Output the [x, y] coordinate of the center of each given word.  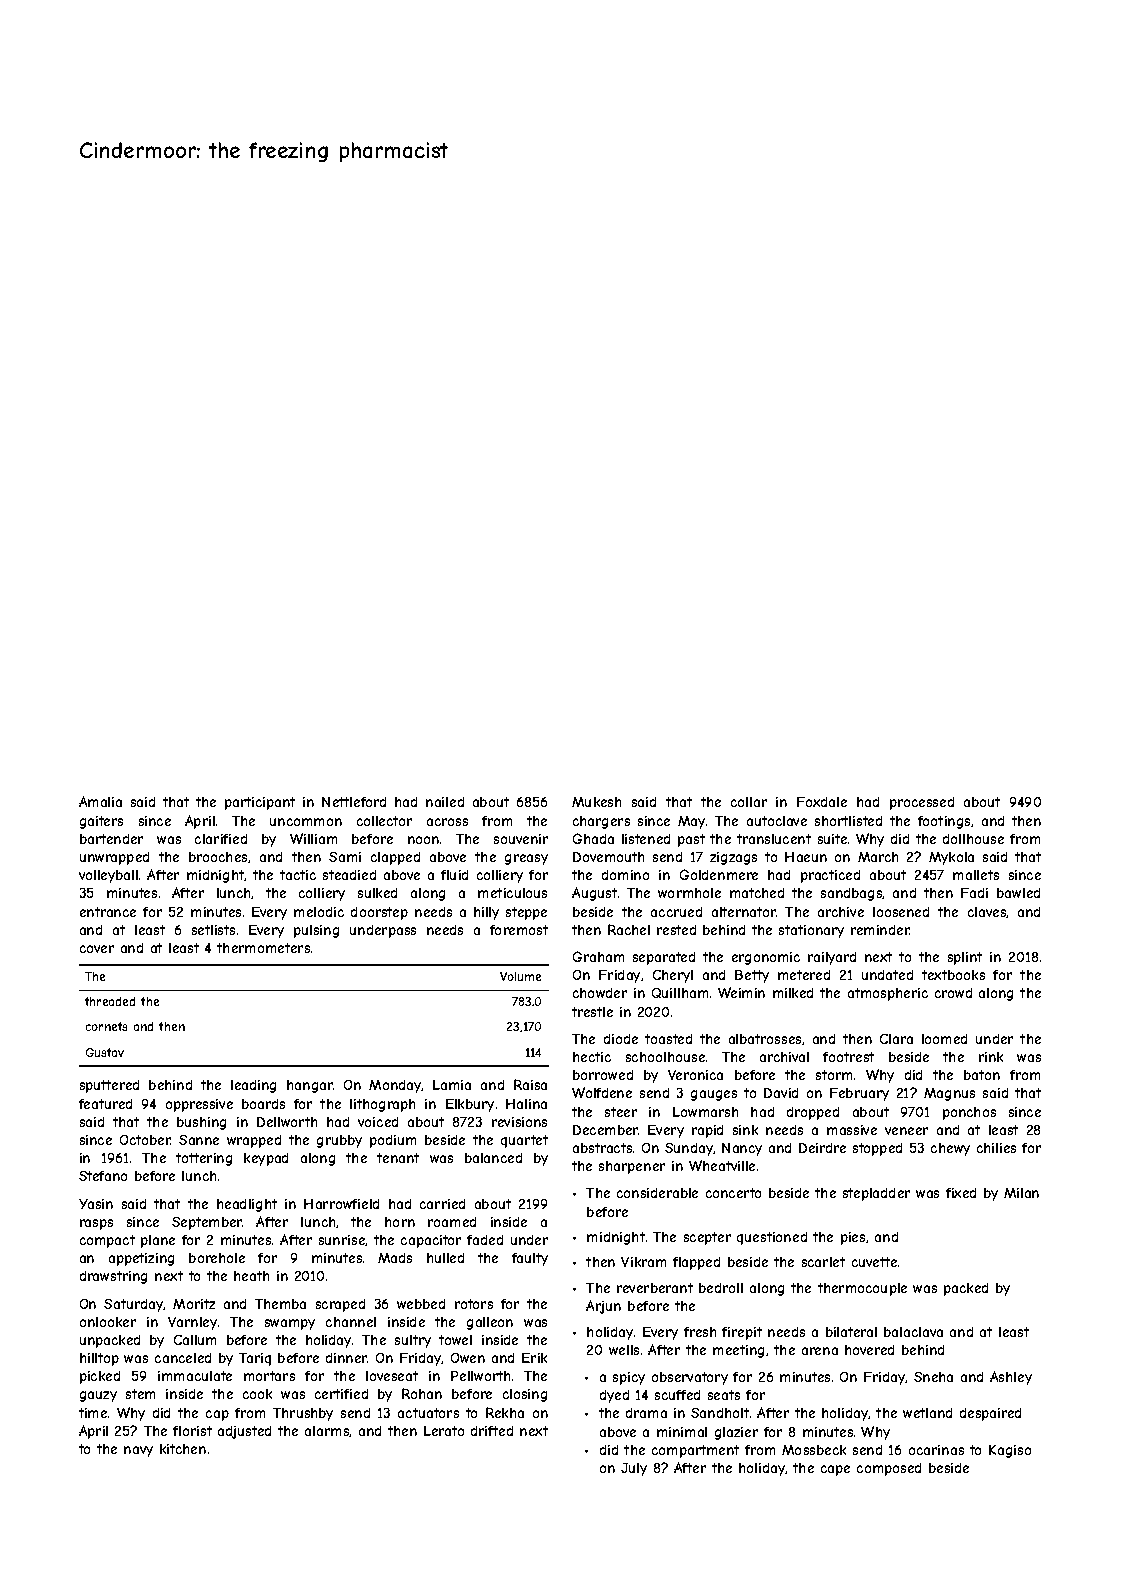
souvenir [521, 839]
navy [138, 1451]
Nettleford [354, 802]
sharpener [632, 1167]
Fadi [974, 893]
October [145, 1140]
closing [525, 1395]
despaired [990, 1414]
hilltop [99, 1359]
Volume [520, 976]
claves [987, 912]
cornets [106, 1026]
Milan [1021, 1193]
